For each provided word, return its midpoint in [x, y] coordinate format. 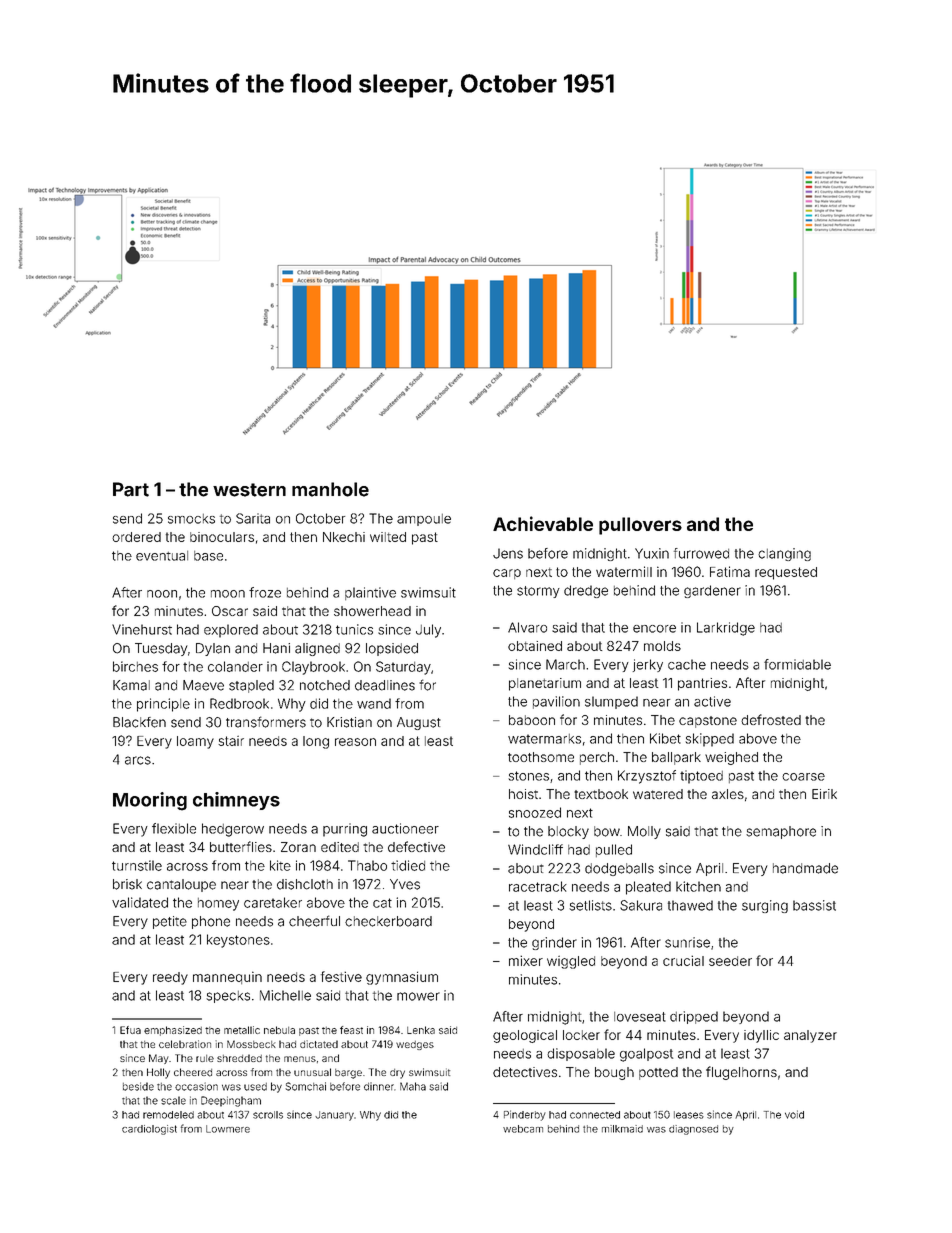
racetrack [538, 886]
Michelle [285, 995]
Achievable [543, 523]
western [249, 490]
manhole [330, 489]
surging [765, 906]
